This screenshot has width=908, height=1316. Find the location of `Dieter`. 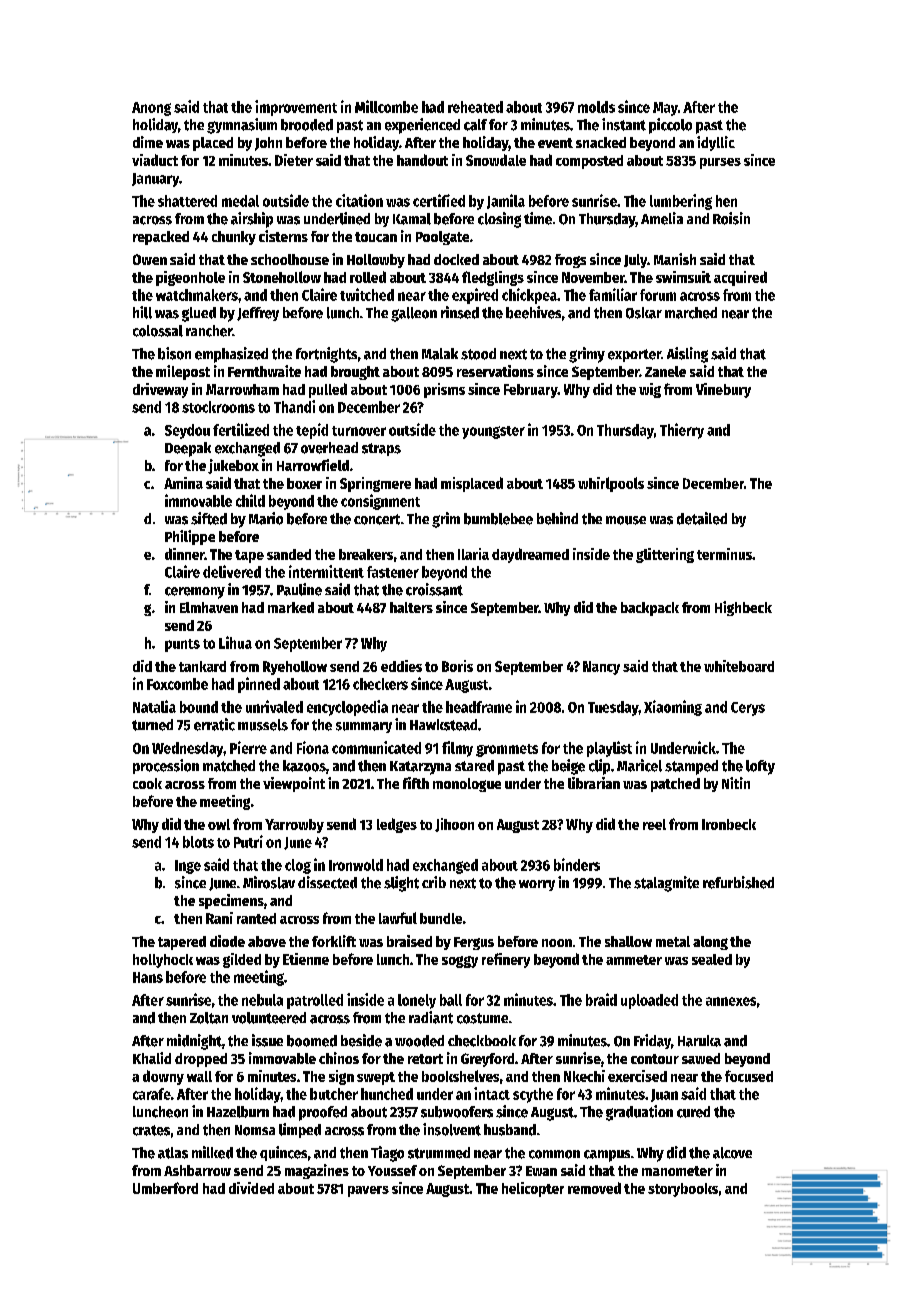

Dieter is located at coordinates (294, 160).
